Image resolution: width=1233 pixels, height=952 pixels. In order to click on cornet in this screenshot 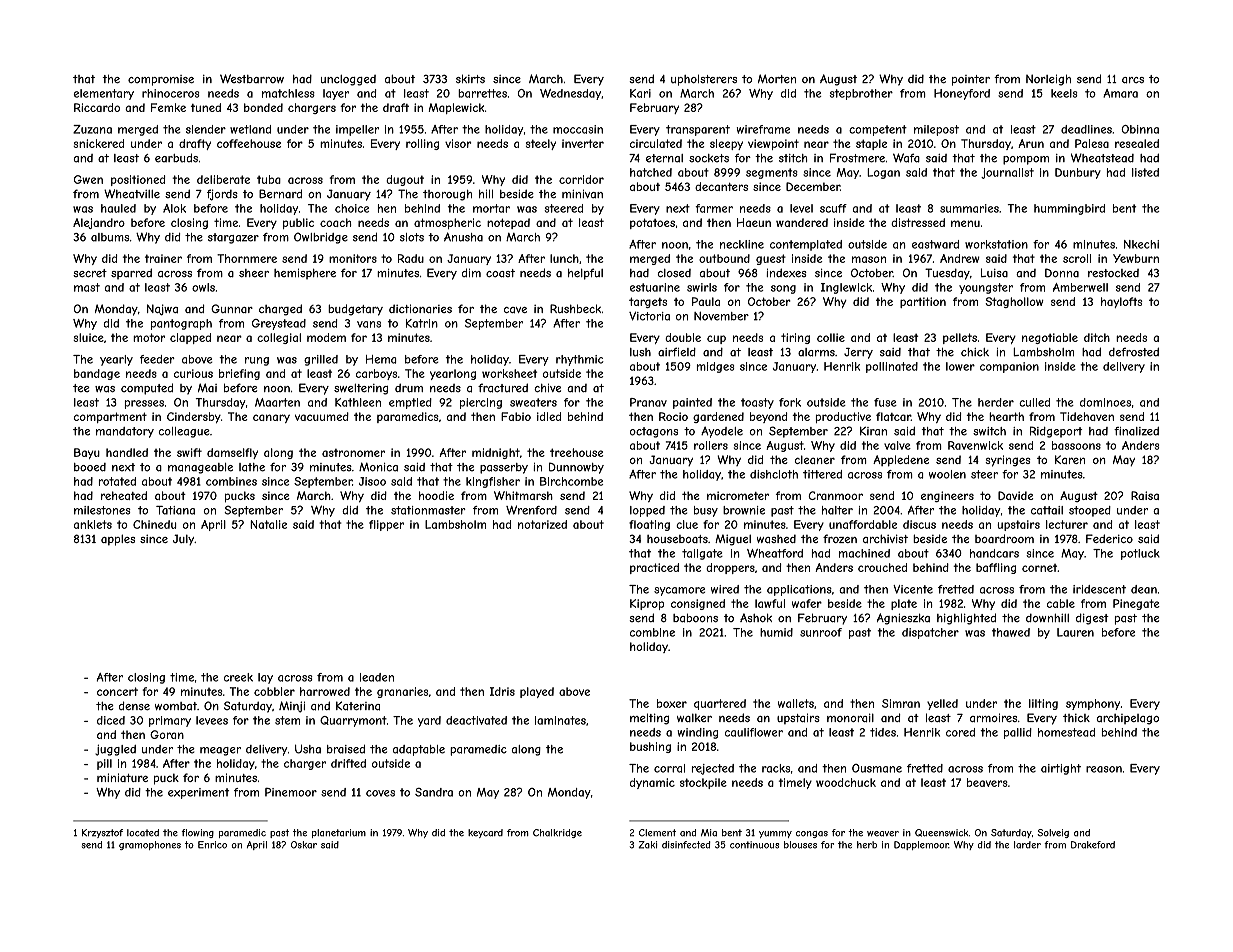, I will do `click(1039, 568)`.
